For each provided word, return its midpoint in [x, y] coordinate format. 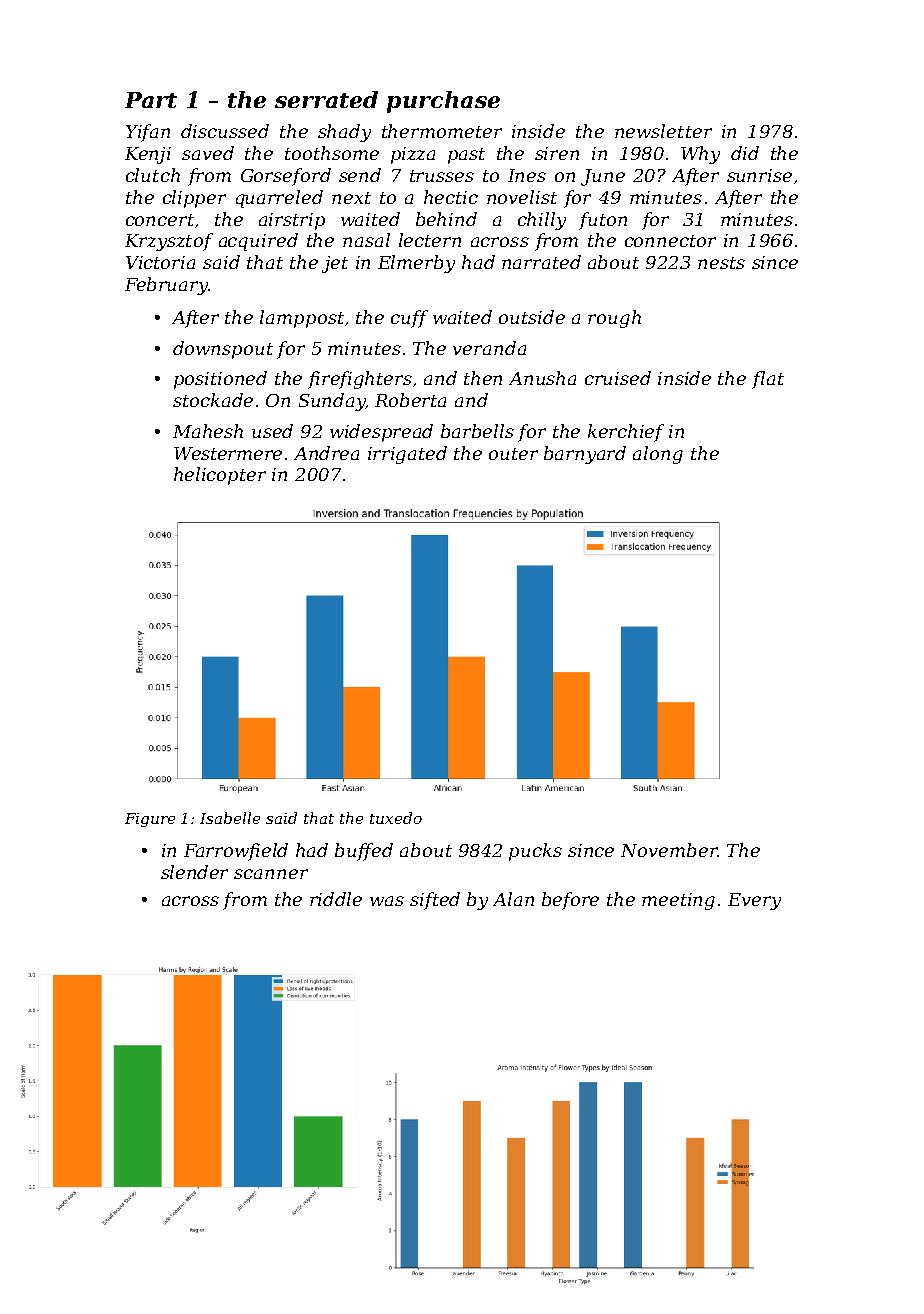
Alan [513, 899]
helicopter [220, 476]
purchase [443, 102]
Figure [150, 820]
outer [513, 454]
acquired [258, 242]
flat [768, 380]
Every [754, 901]
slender [194, 872]
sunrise [759, 175]
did [745, 153]
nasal [366, 240]
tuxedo [396, 818]
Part [151, 100]
